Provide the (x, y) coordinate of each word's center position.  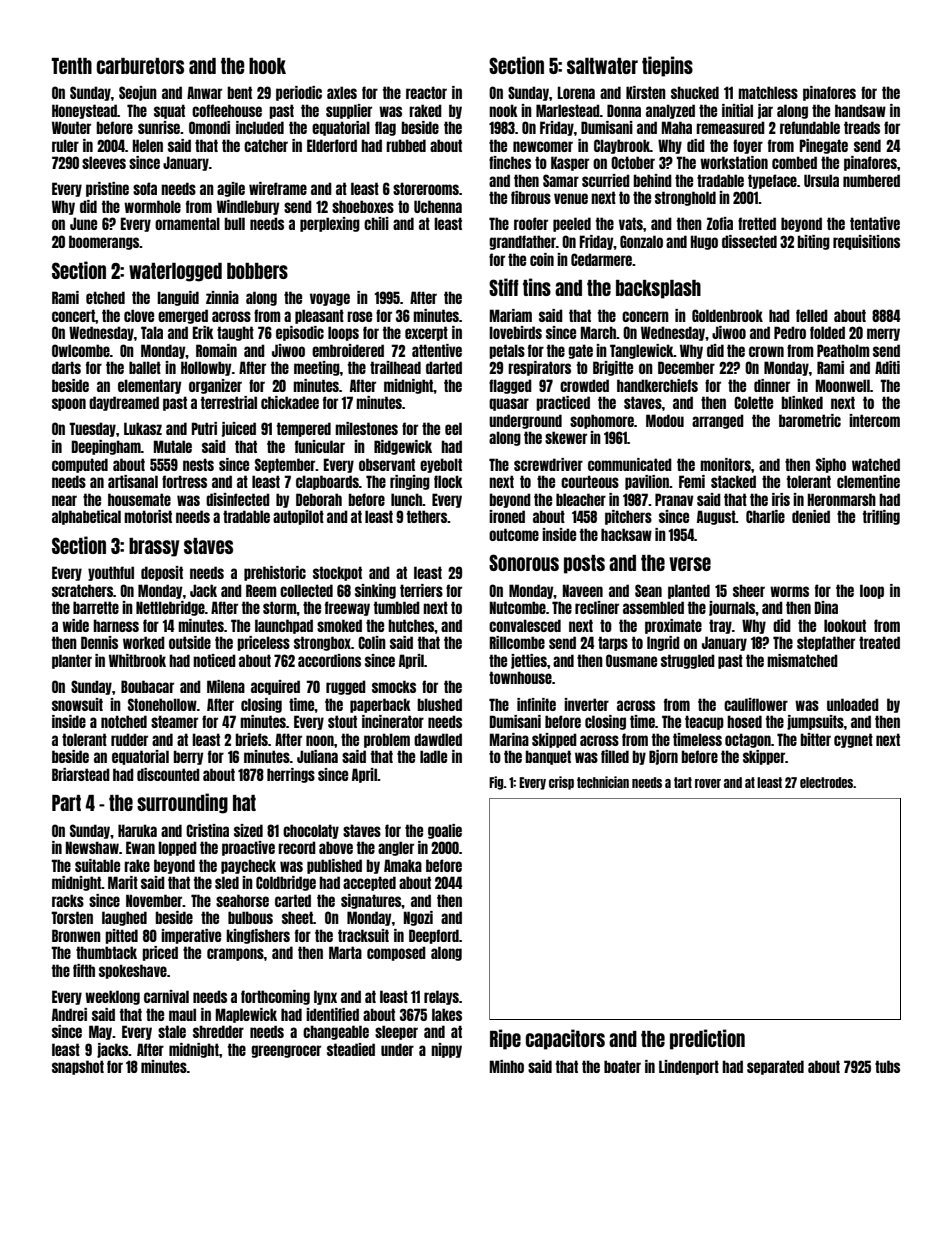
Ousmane (631, 660)
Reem (261, 590)
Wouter (71, 127)
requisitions (866, 242)
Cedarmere (601, 259)
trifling (881, 517)
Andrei (69, 1014)
